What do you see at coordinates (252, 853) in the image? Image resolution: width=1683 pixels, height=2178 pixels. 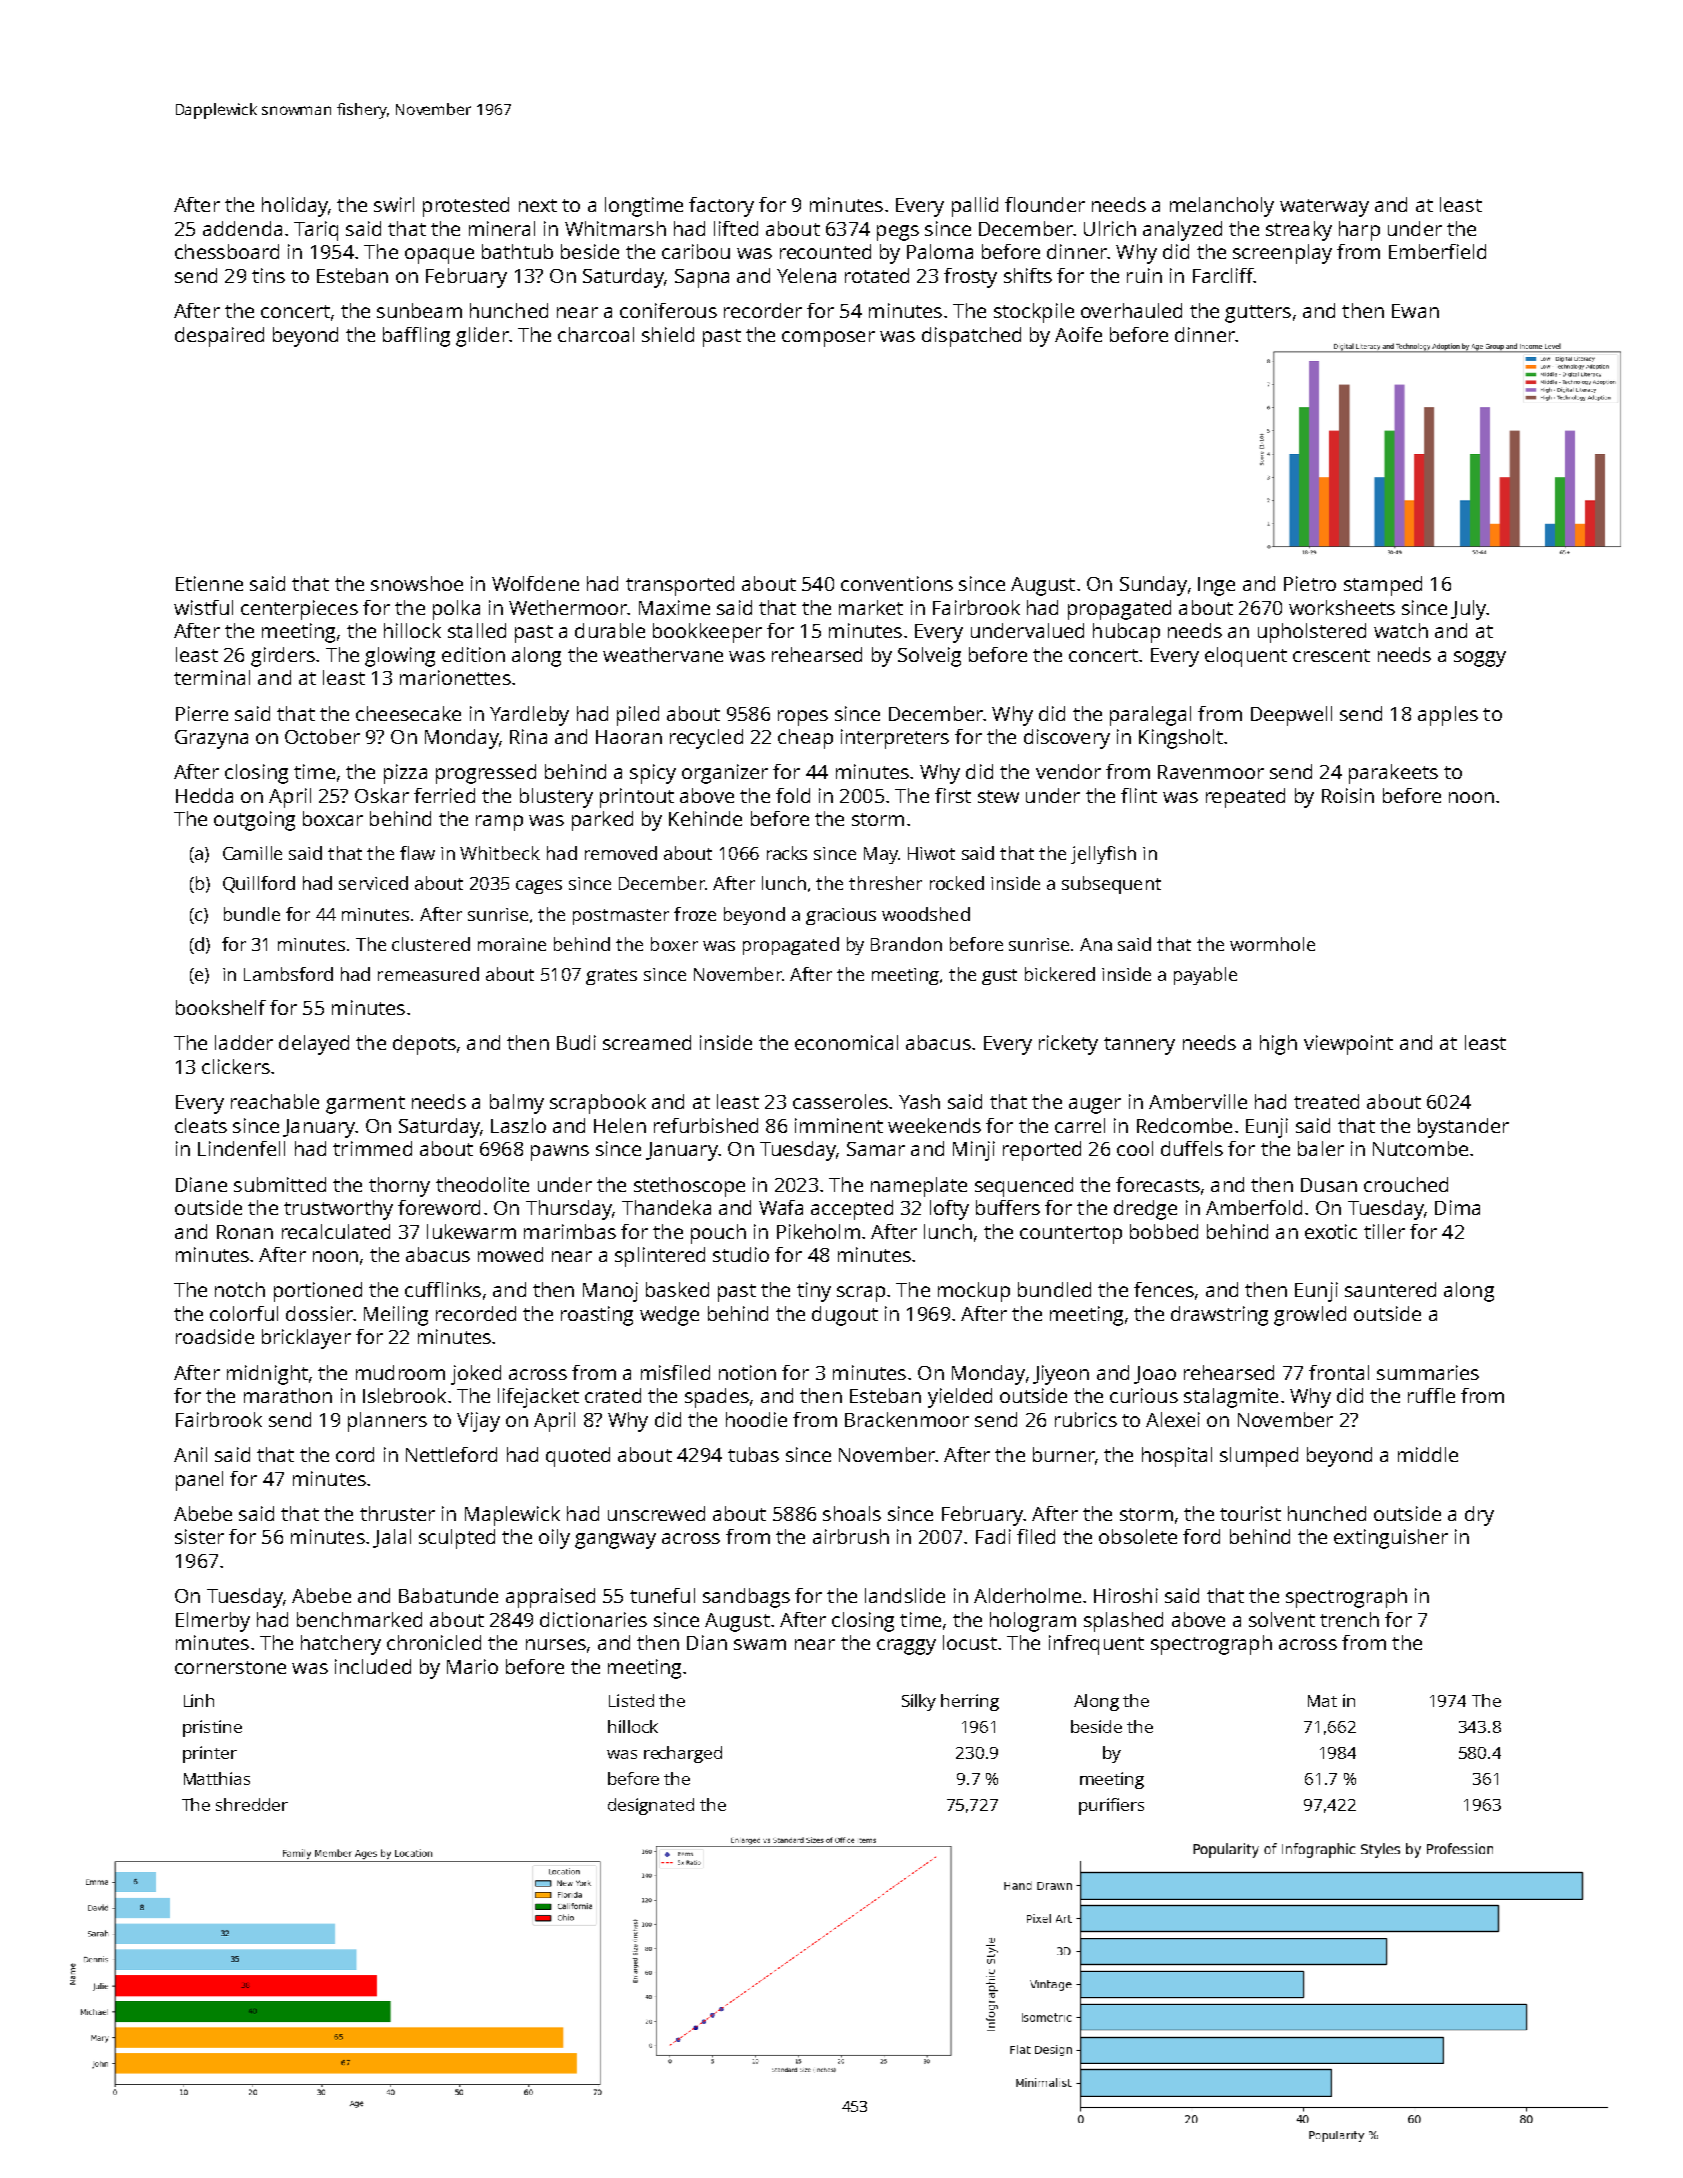 I see `Camille` at bounding box center [252, 853].
